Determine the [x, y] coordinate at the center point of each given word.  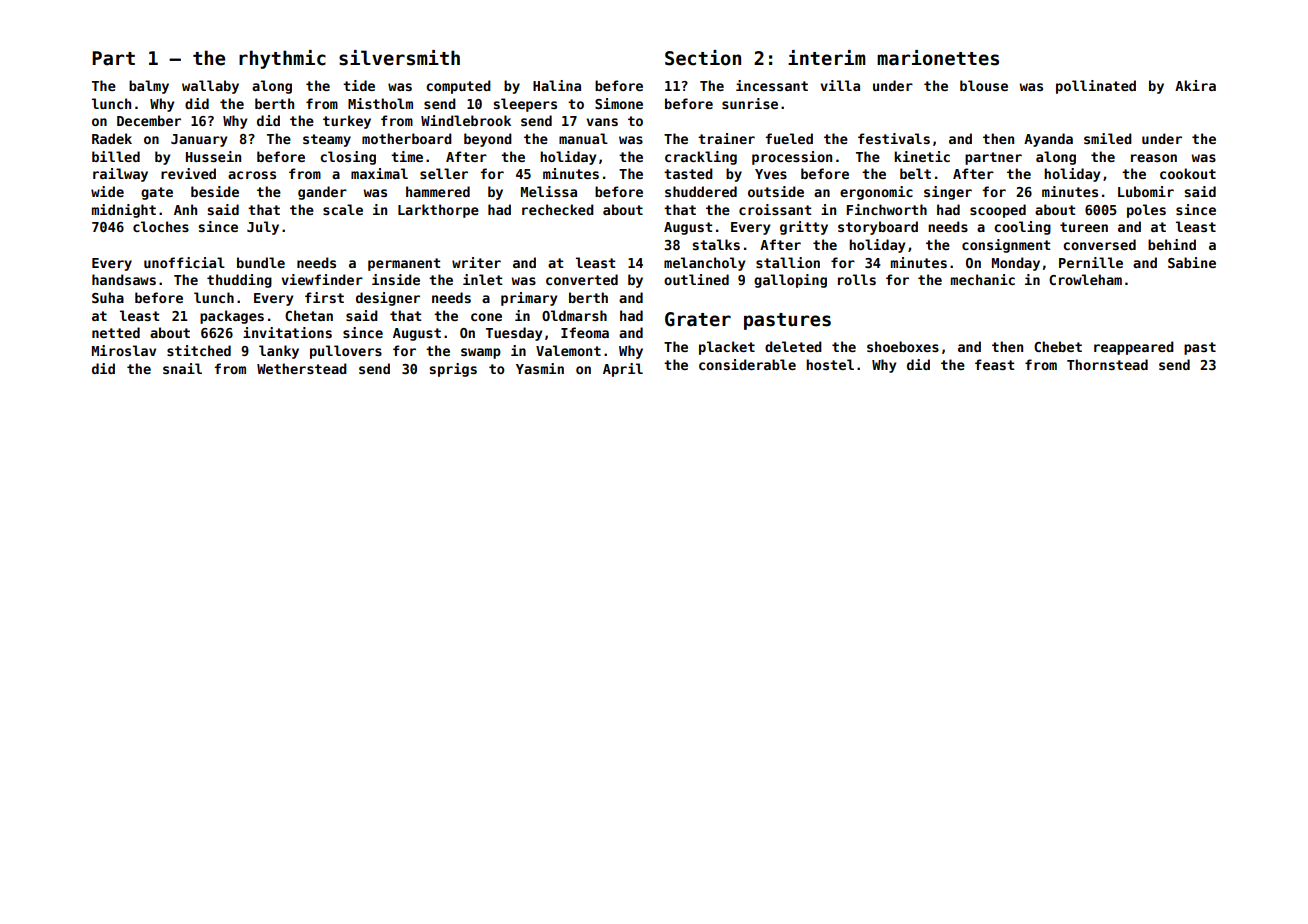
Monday [1016, 264]
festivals [894, 138]
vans [602, 122]
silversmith [399, 58]
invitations [287, 332]
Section [703, 58]
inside [396, 279]
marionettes [938, 58]
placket [727, 348]
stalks [716, 244]
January [199, 140]
